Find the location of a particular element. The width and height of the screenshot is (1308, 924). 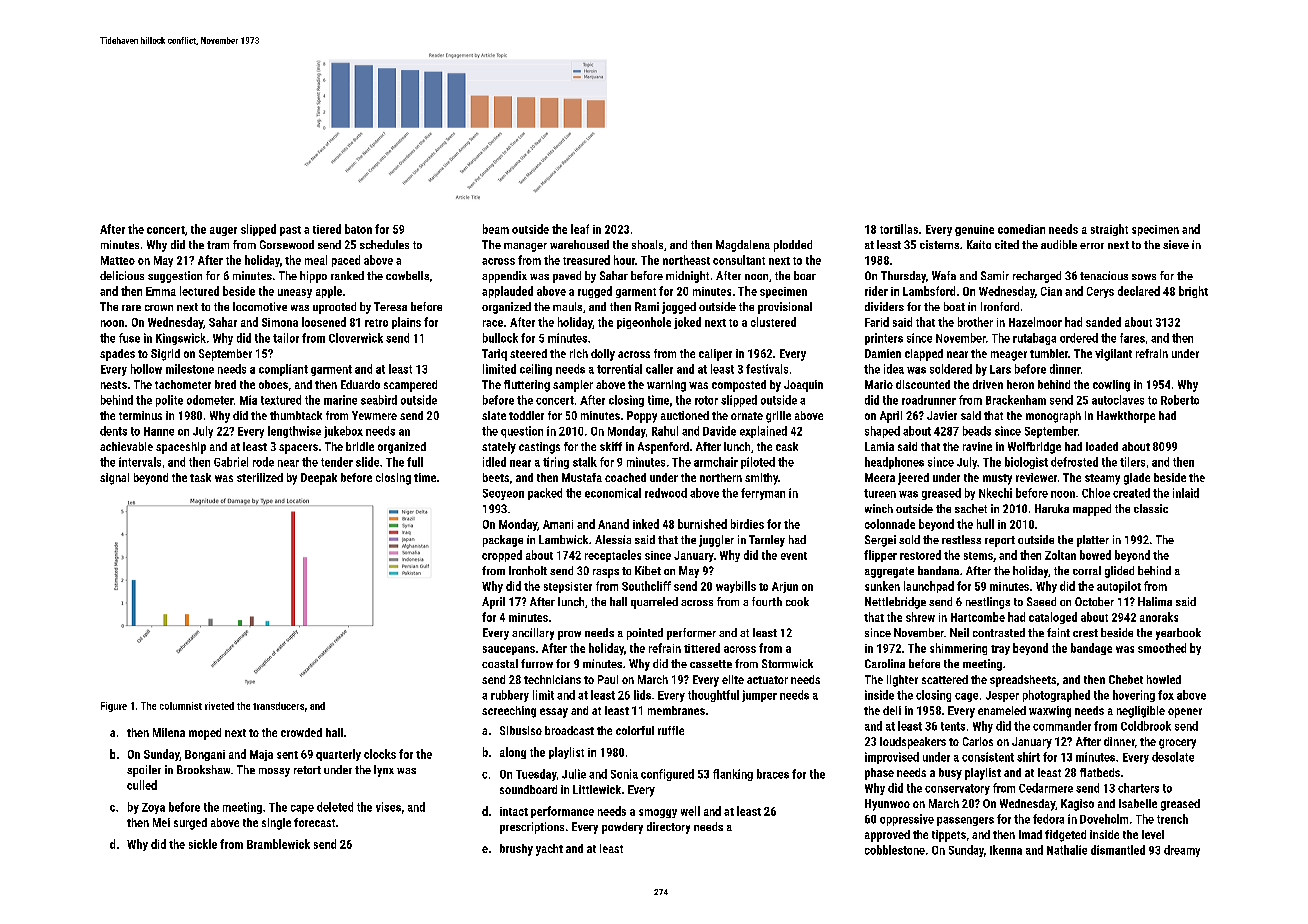

Halima is located at coordinates (1155, 601).
